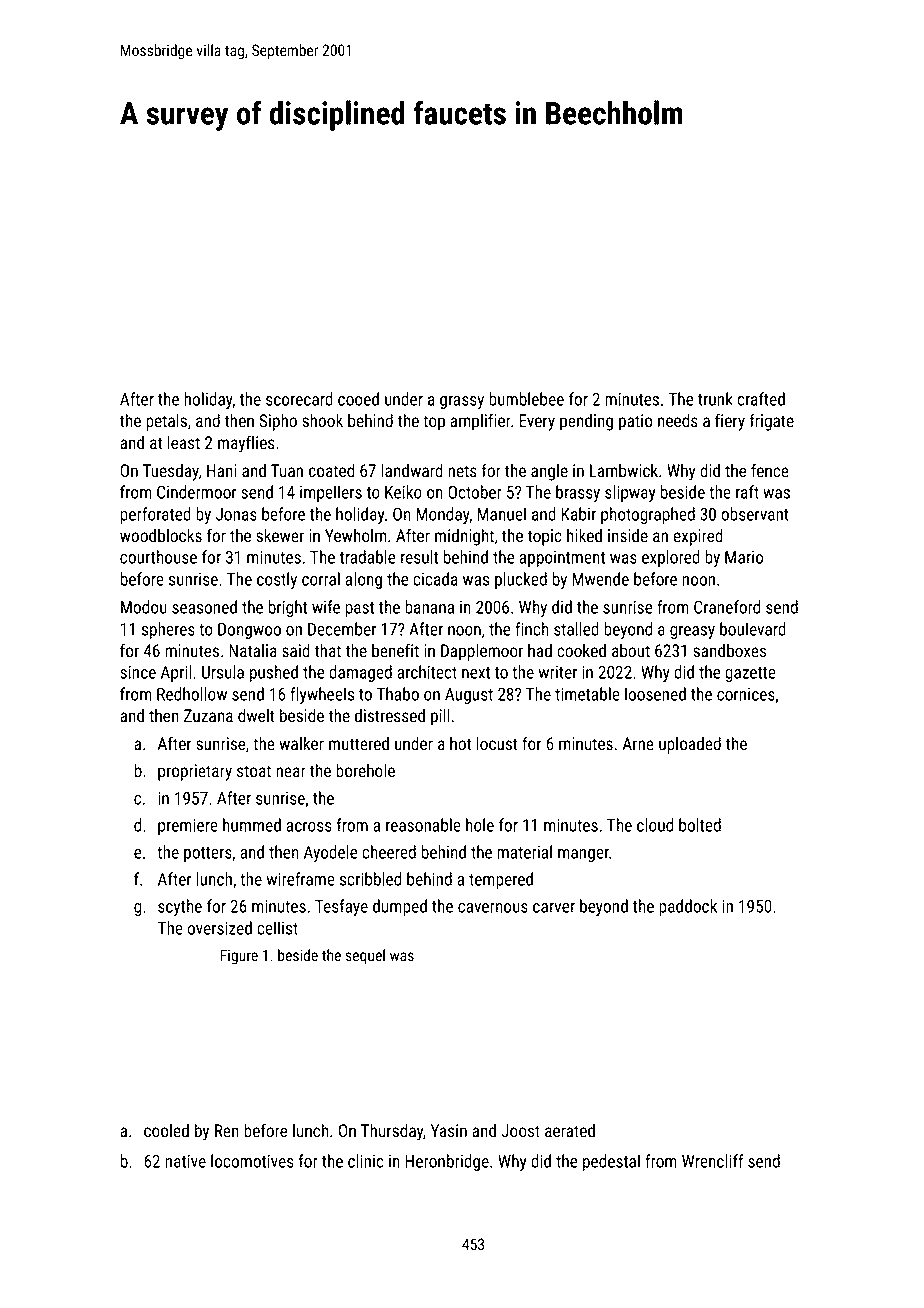 The height and width of the document is (1308, 924). Describe the element at coordinates (476, 673) in the document. I see `next` at that location.
